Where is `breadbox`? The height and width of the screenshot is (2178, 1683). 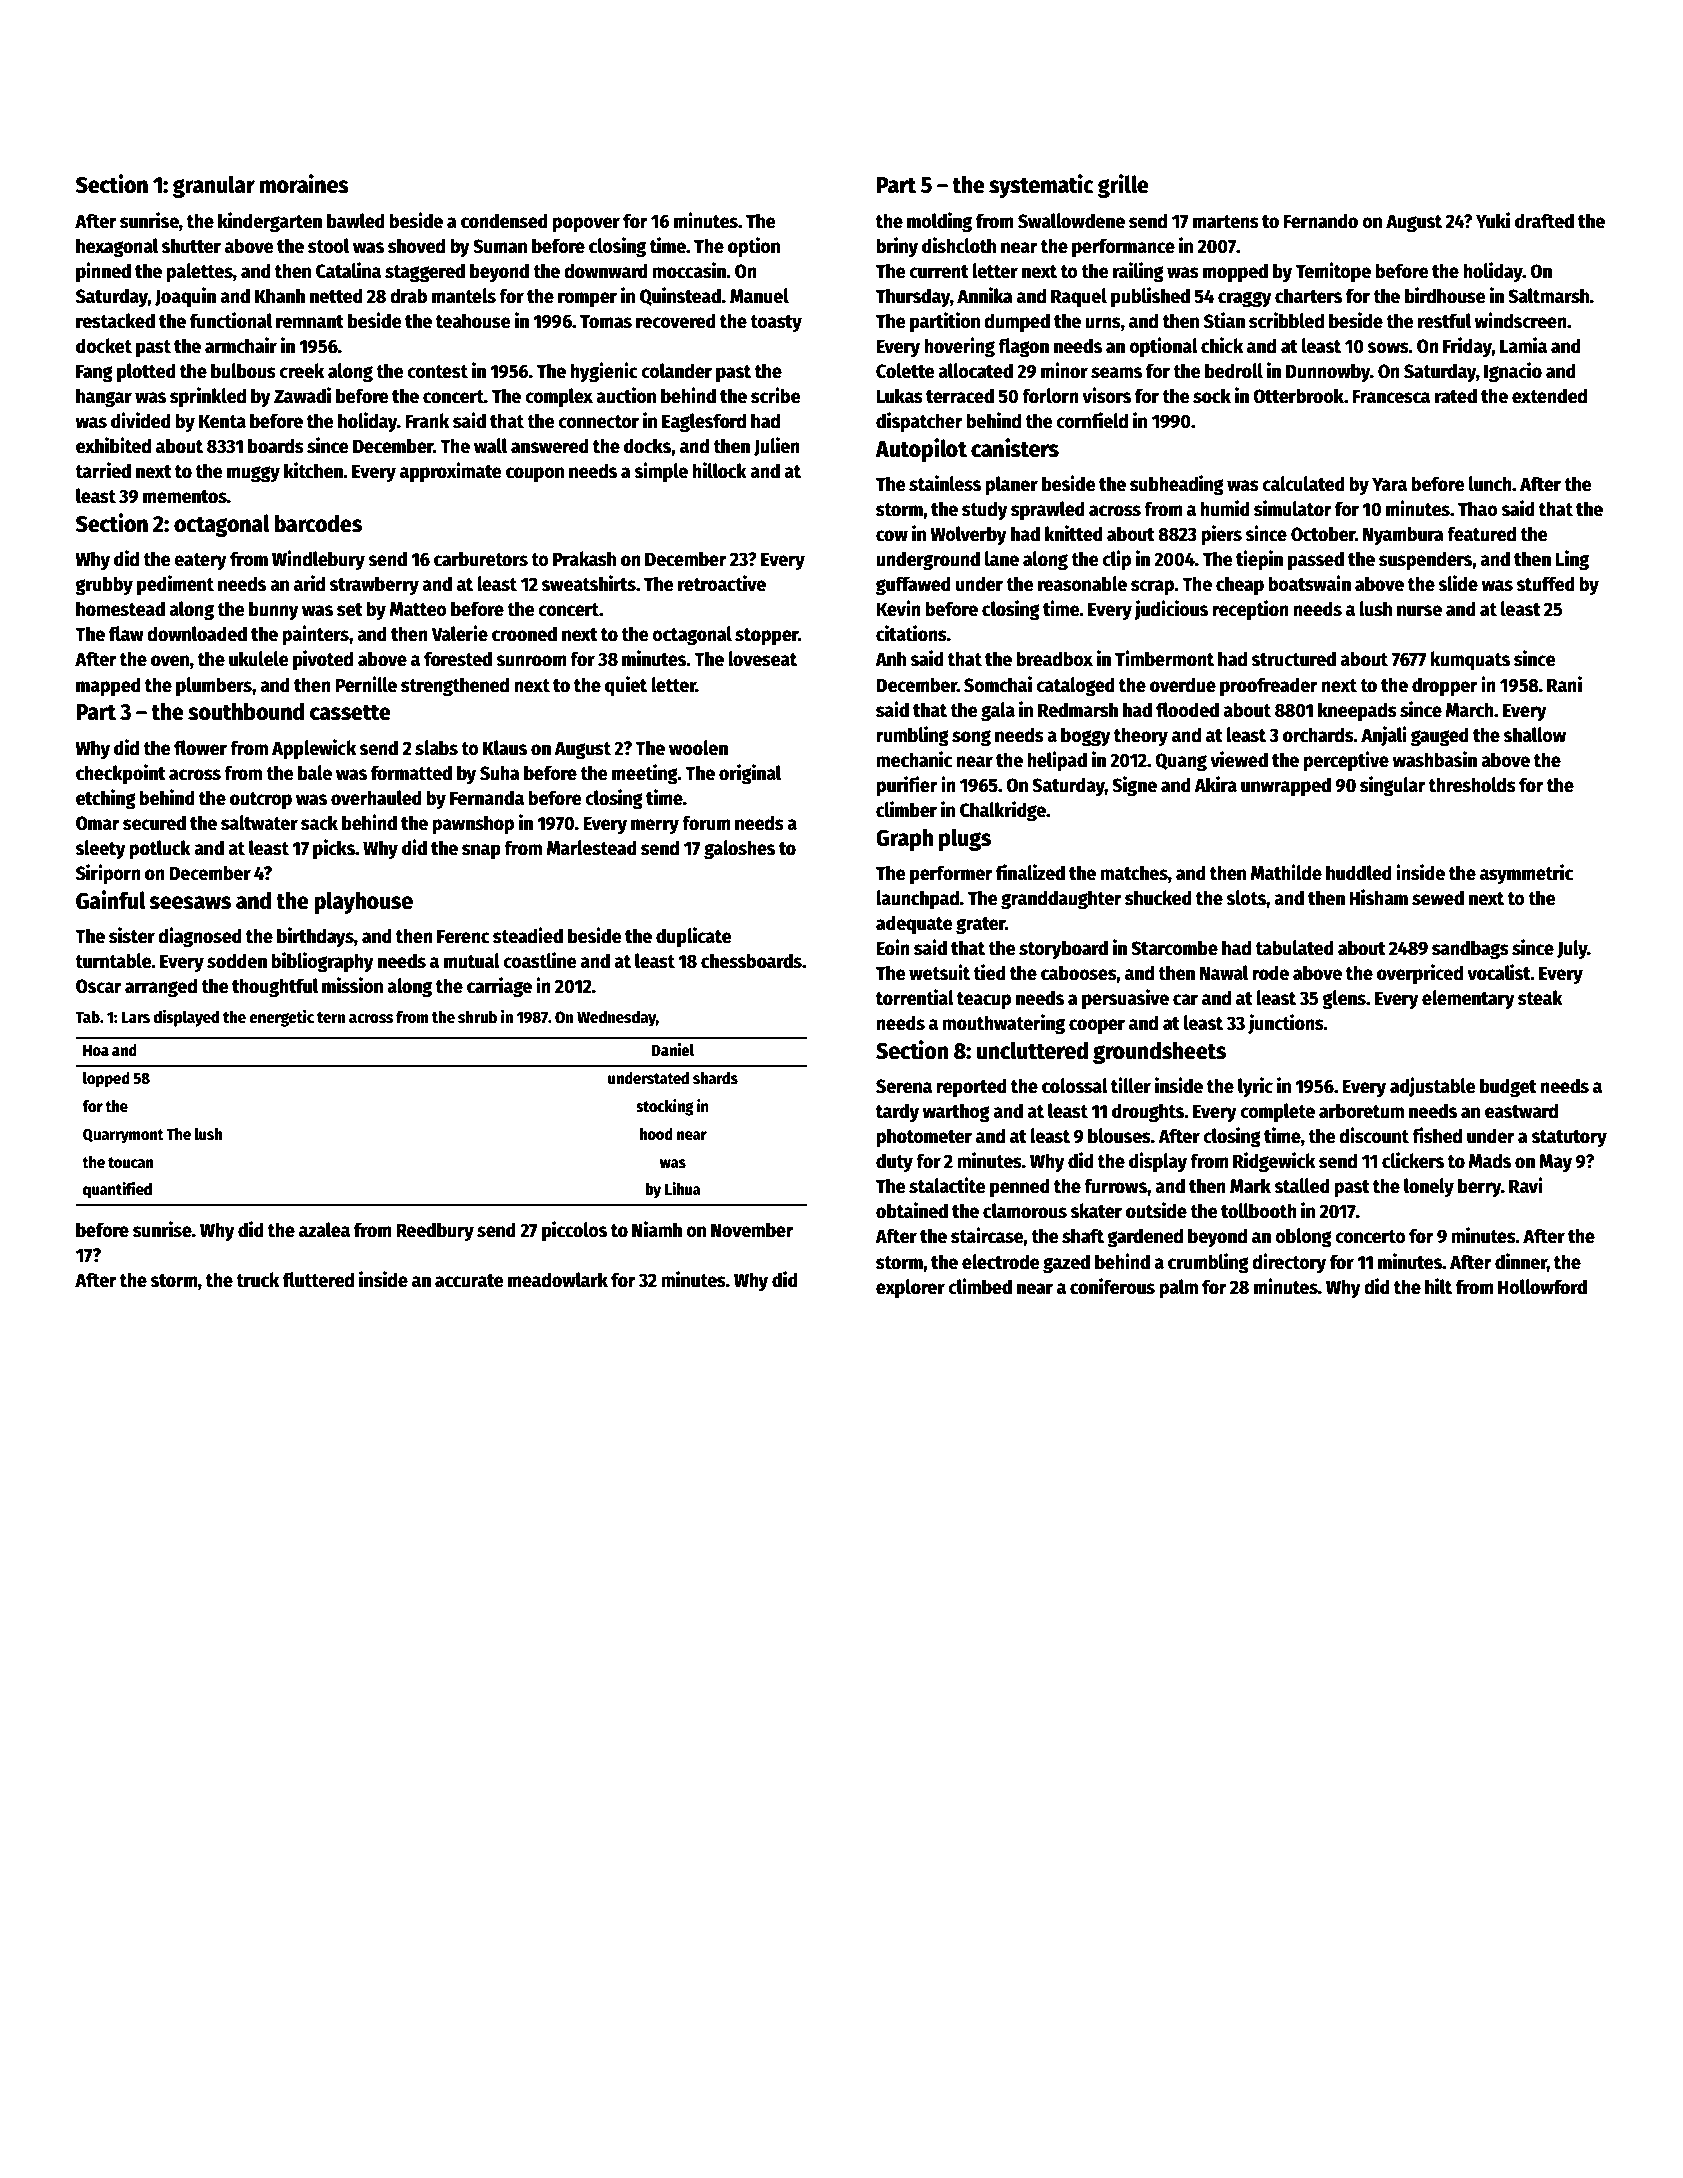
breadbox is located at coordinates (1054, 659).
